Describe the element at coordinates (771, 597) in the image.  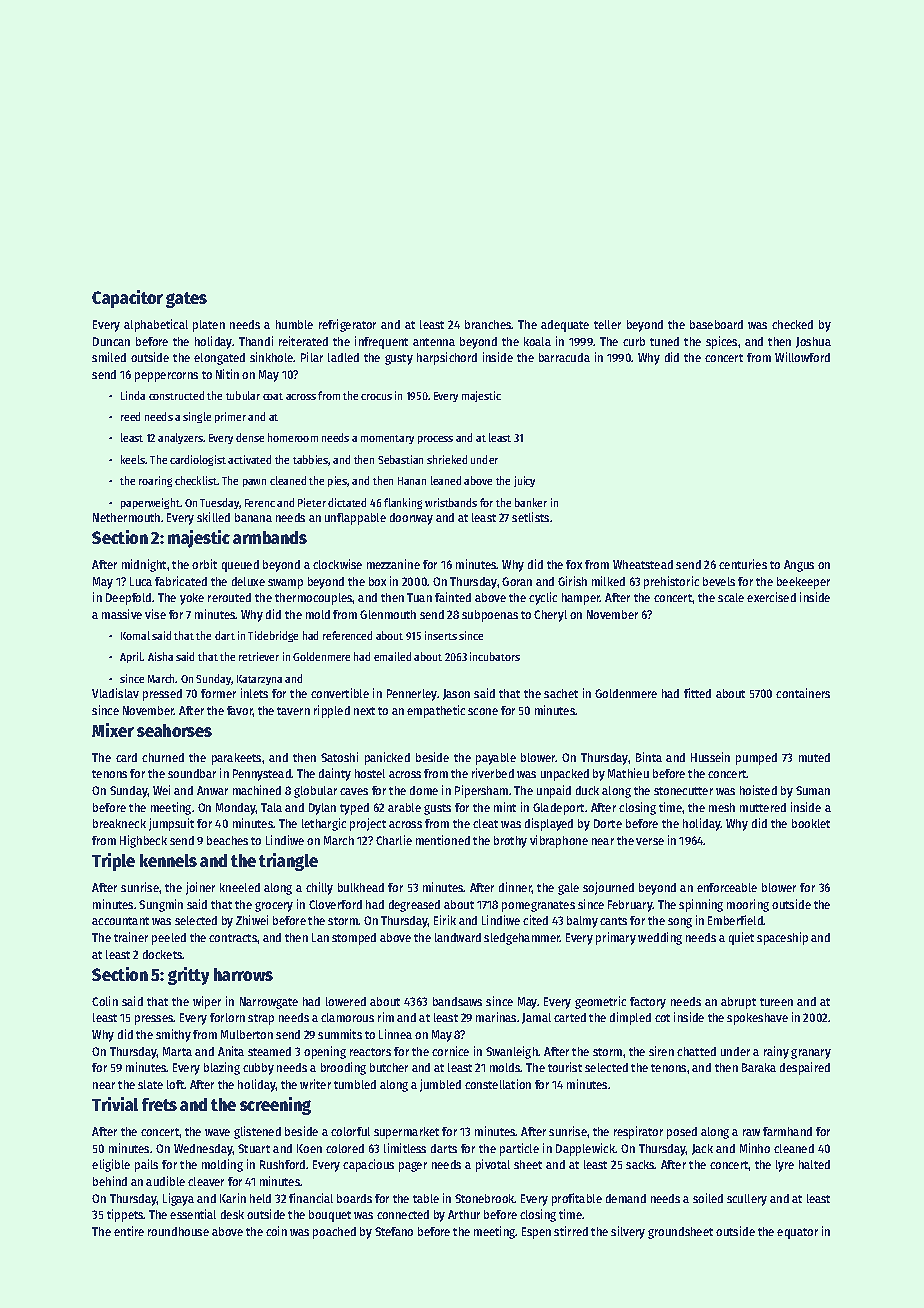
I see `exercised` at that location.
